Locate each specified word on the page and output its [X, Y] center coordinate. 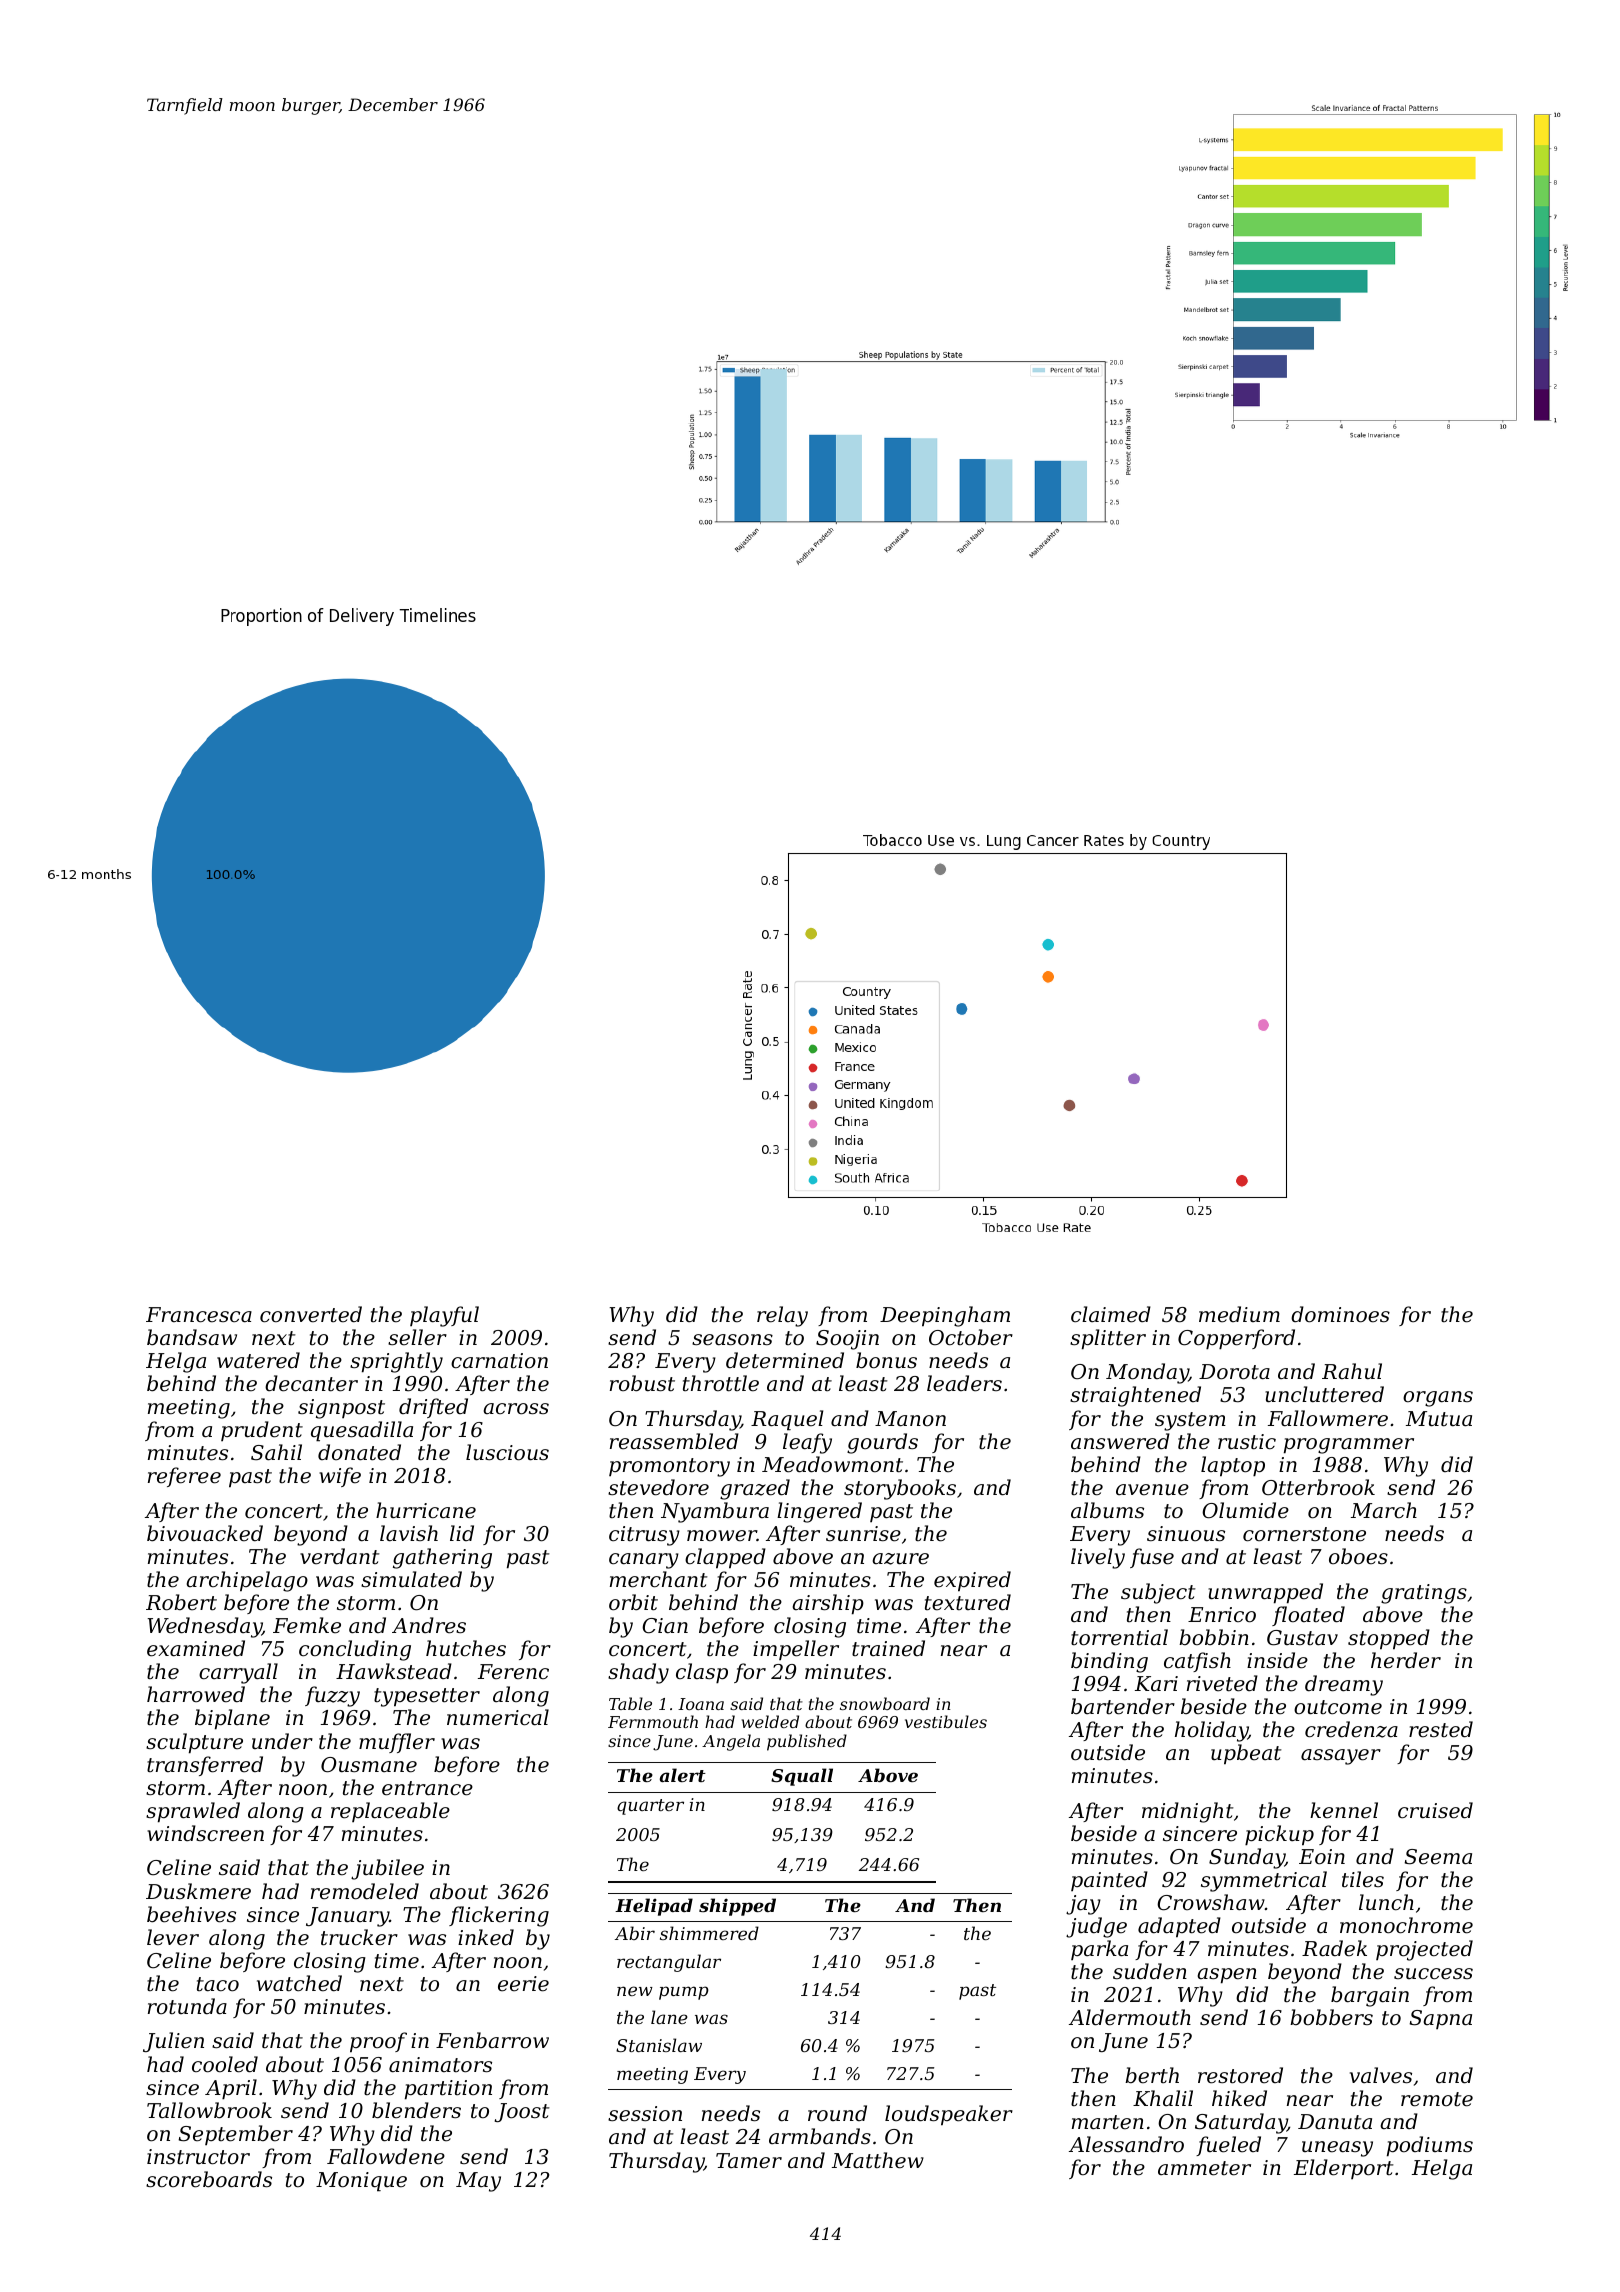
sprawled [193, 1812]
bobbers [1331, 2017]
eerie [523, 1984]
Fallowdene [386, 2156]
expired [972, 1581]
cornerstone [1304, 1534]
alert [683, 1775]
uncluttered [1324, 1394]
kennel [1344, 1810]
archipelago [247, 1581]
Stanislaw [659, 2045]
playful [444, 1316]
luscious [507, 1452]
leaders [964, 1383]
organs [1438, 1399]
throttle [721, 1383]
